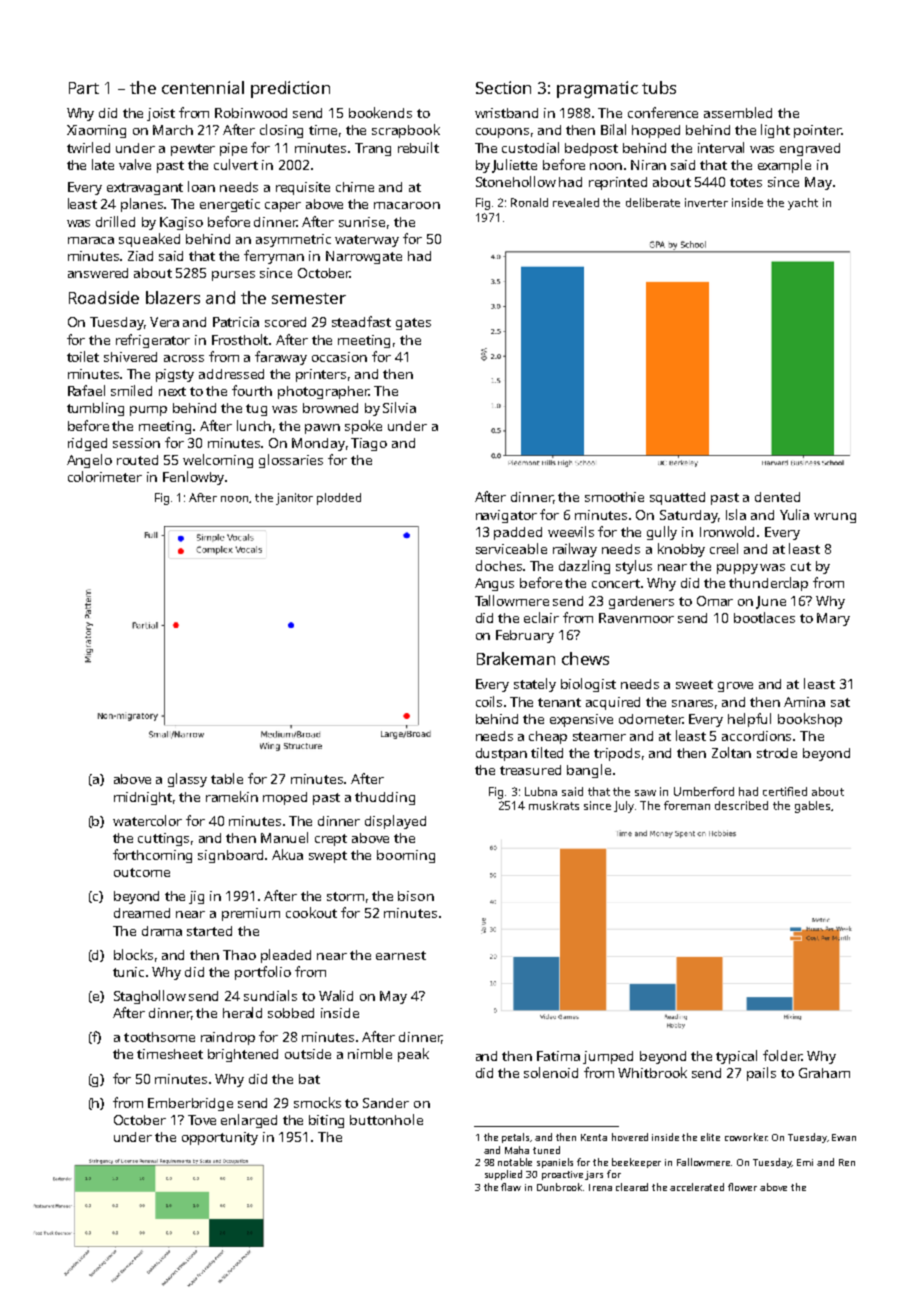 This document has width=924, height=1308. What do you see at coordinates (608, 1057) in the document?
I see `jumped` at bounding box center [608, 1057].
